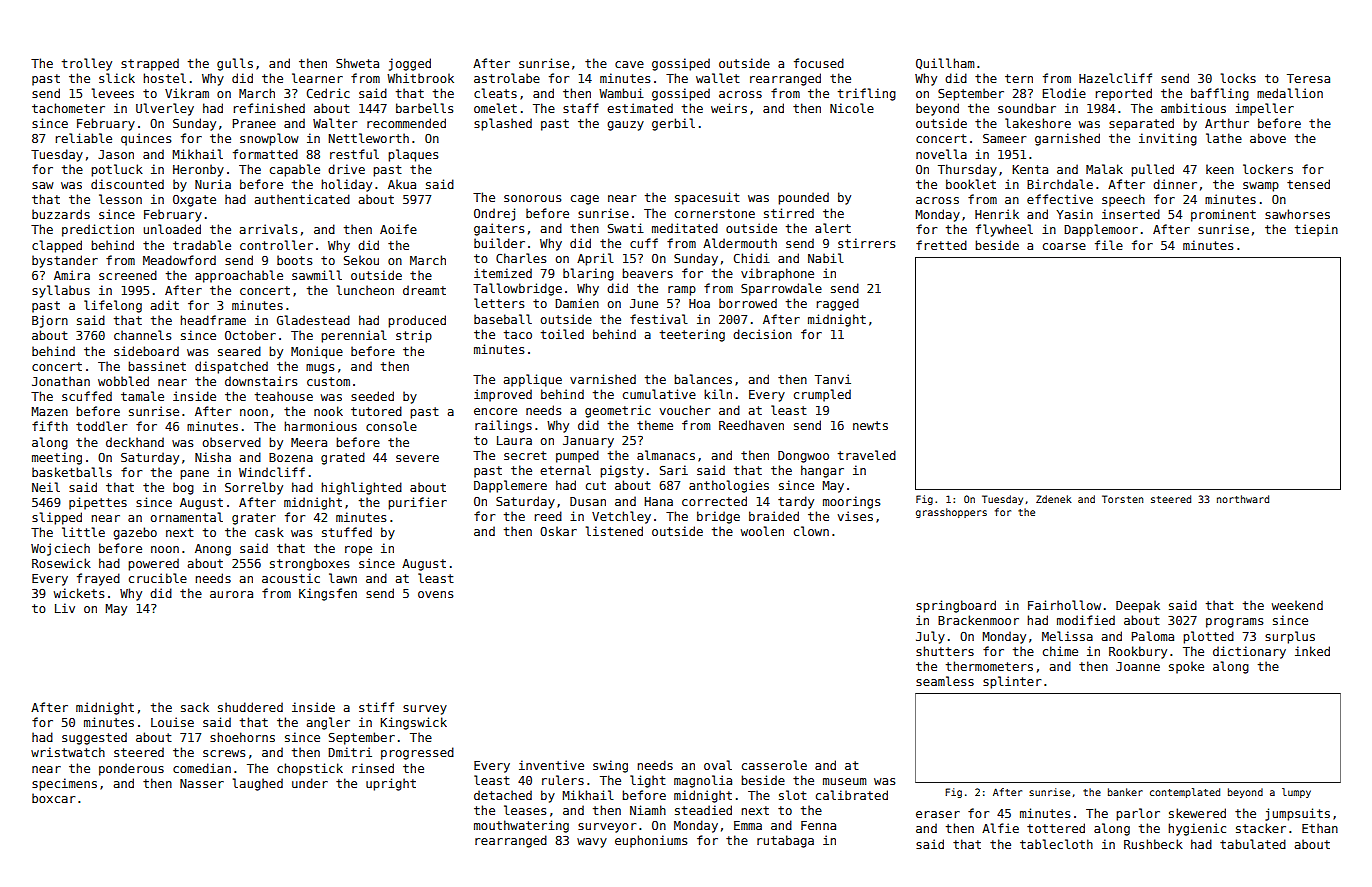 The image size is (1372, 887). What do you see at coordinates (1125, 792) in the screenshot?
I see `banker` at bounding box center [1125, 792].
